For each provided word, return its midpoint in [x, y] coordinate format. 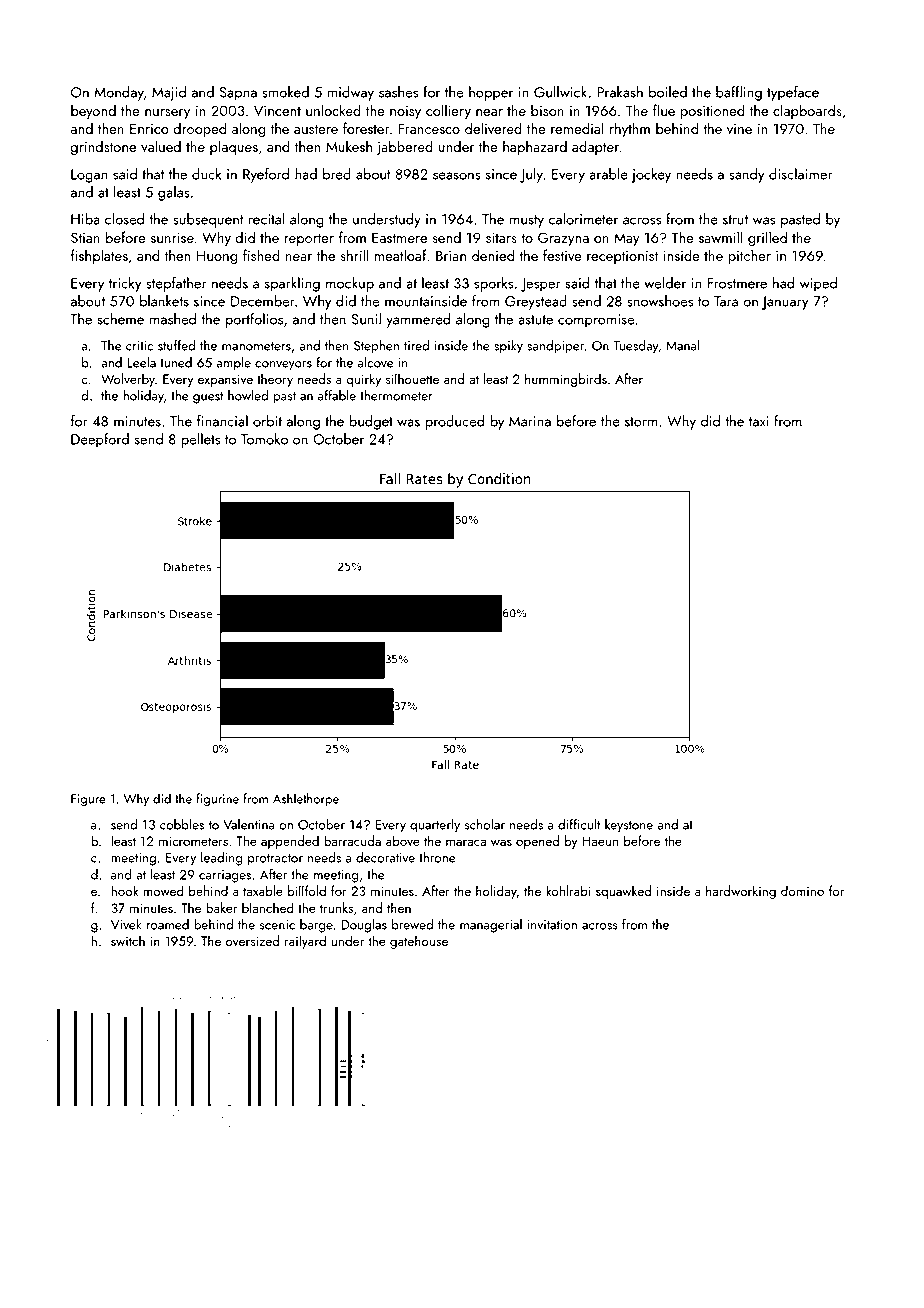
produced [455, 422]
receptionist [622, 257]
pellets [200, 440]
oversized [252, 940]
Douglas [364, 926]
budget [371, 422]
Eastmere [399, 237]
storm [641, 422]
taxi [759, 421]
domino [802, 890]
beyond [93, 112]
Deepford [100, 440]
